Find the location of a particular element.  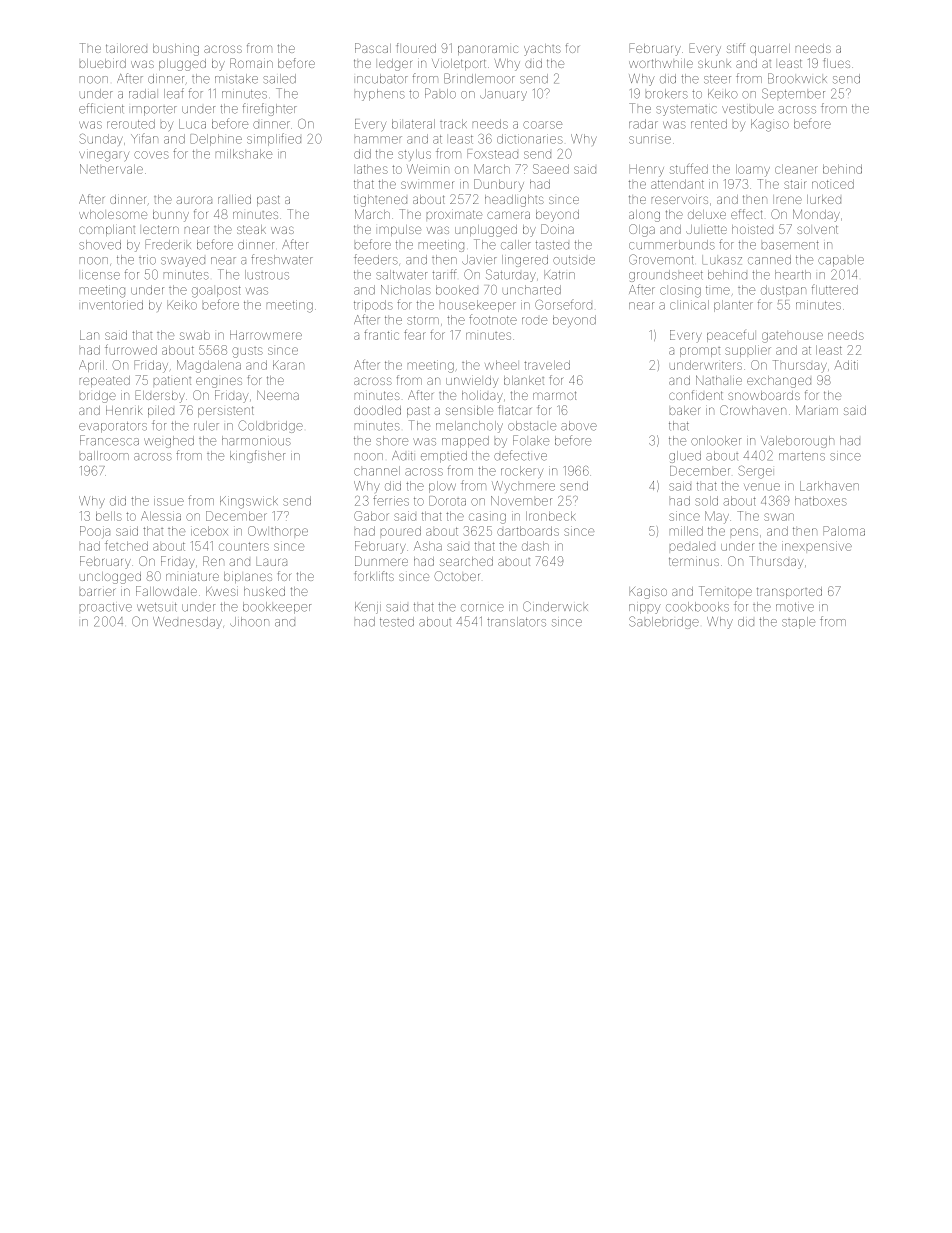

sensible is located at coordinates (469, 410).
